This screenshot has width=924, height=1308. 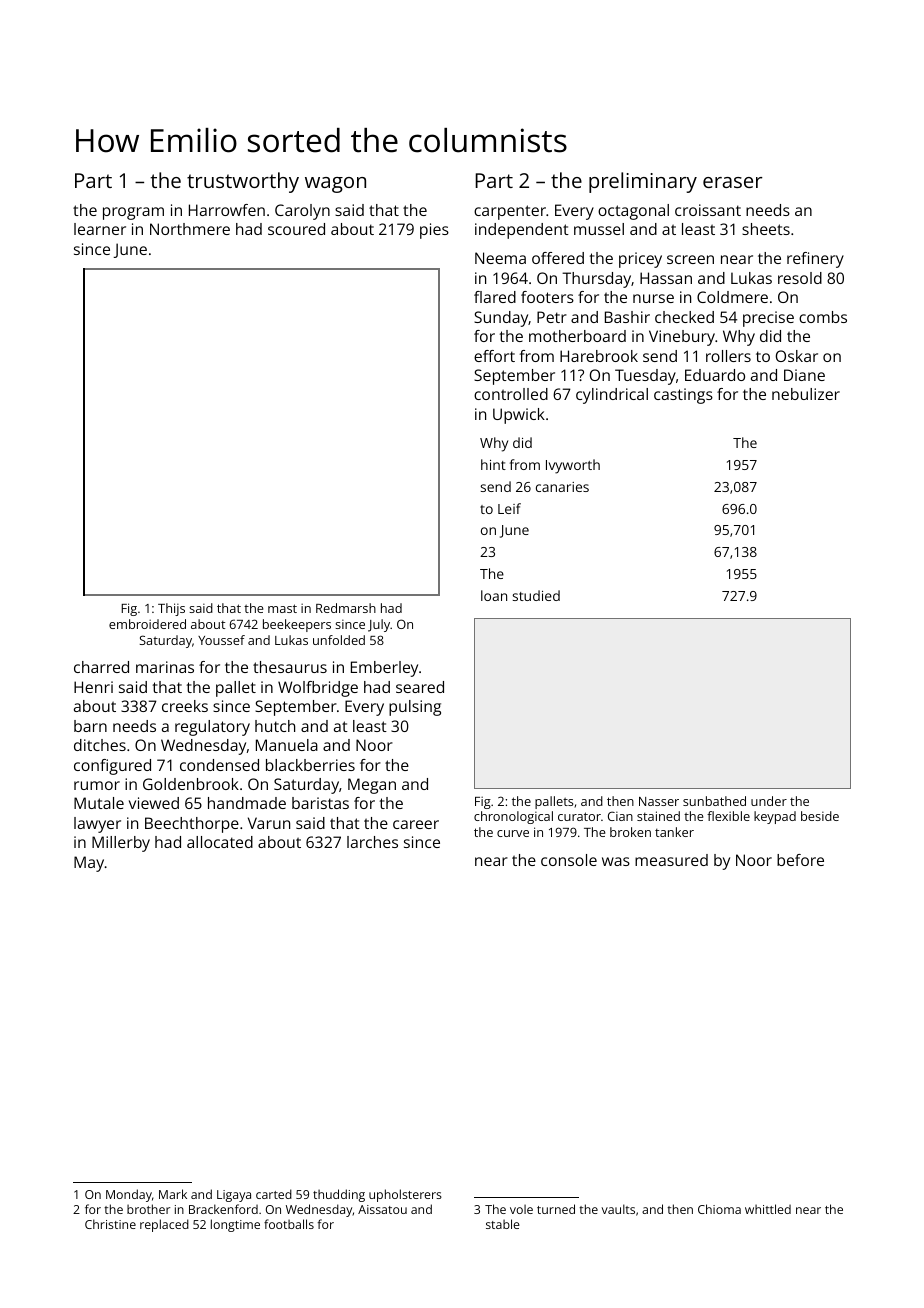 I want to click on sunbathed, so click(x=714, y=801).
